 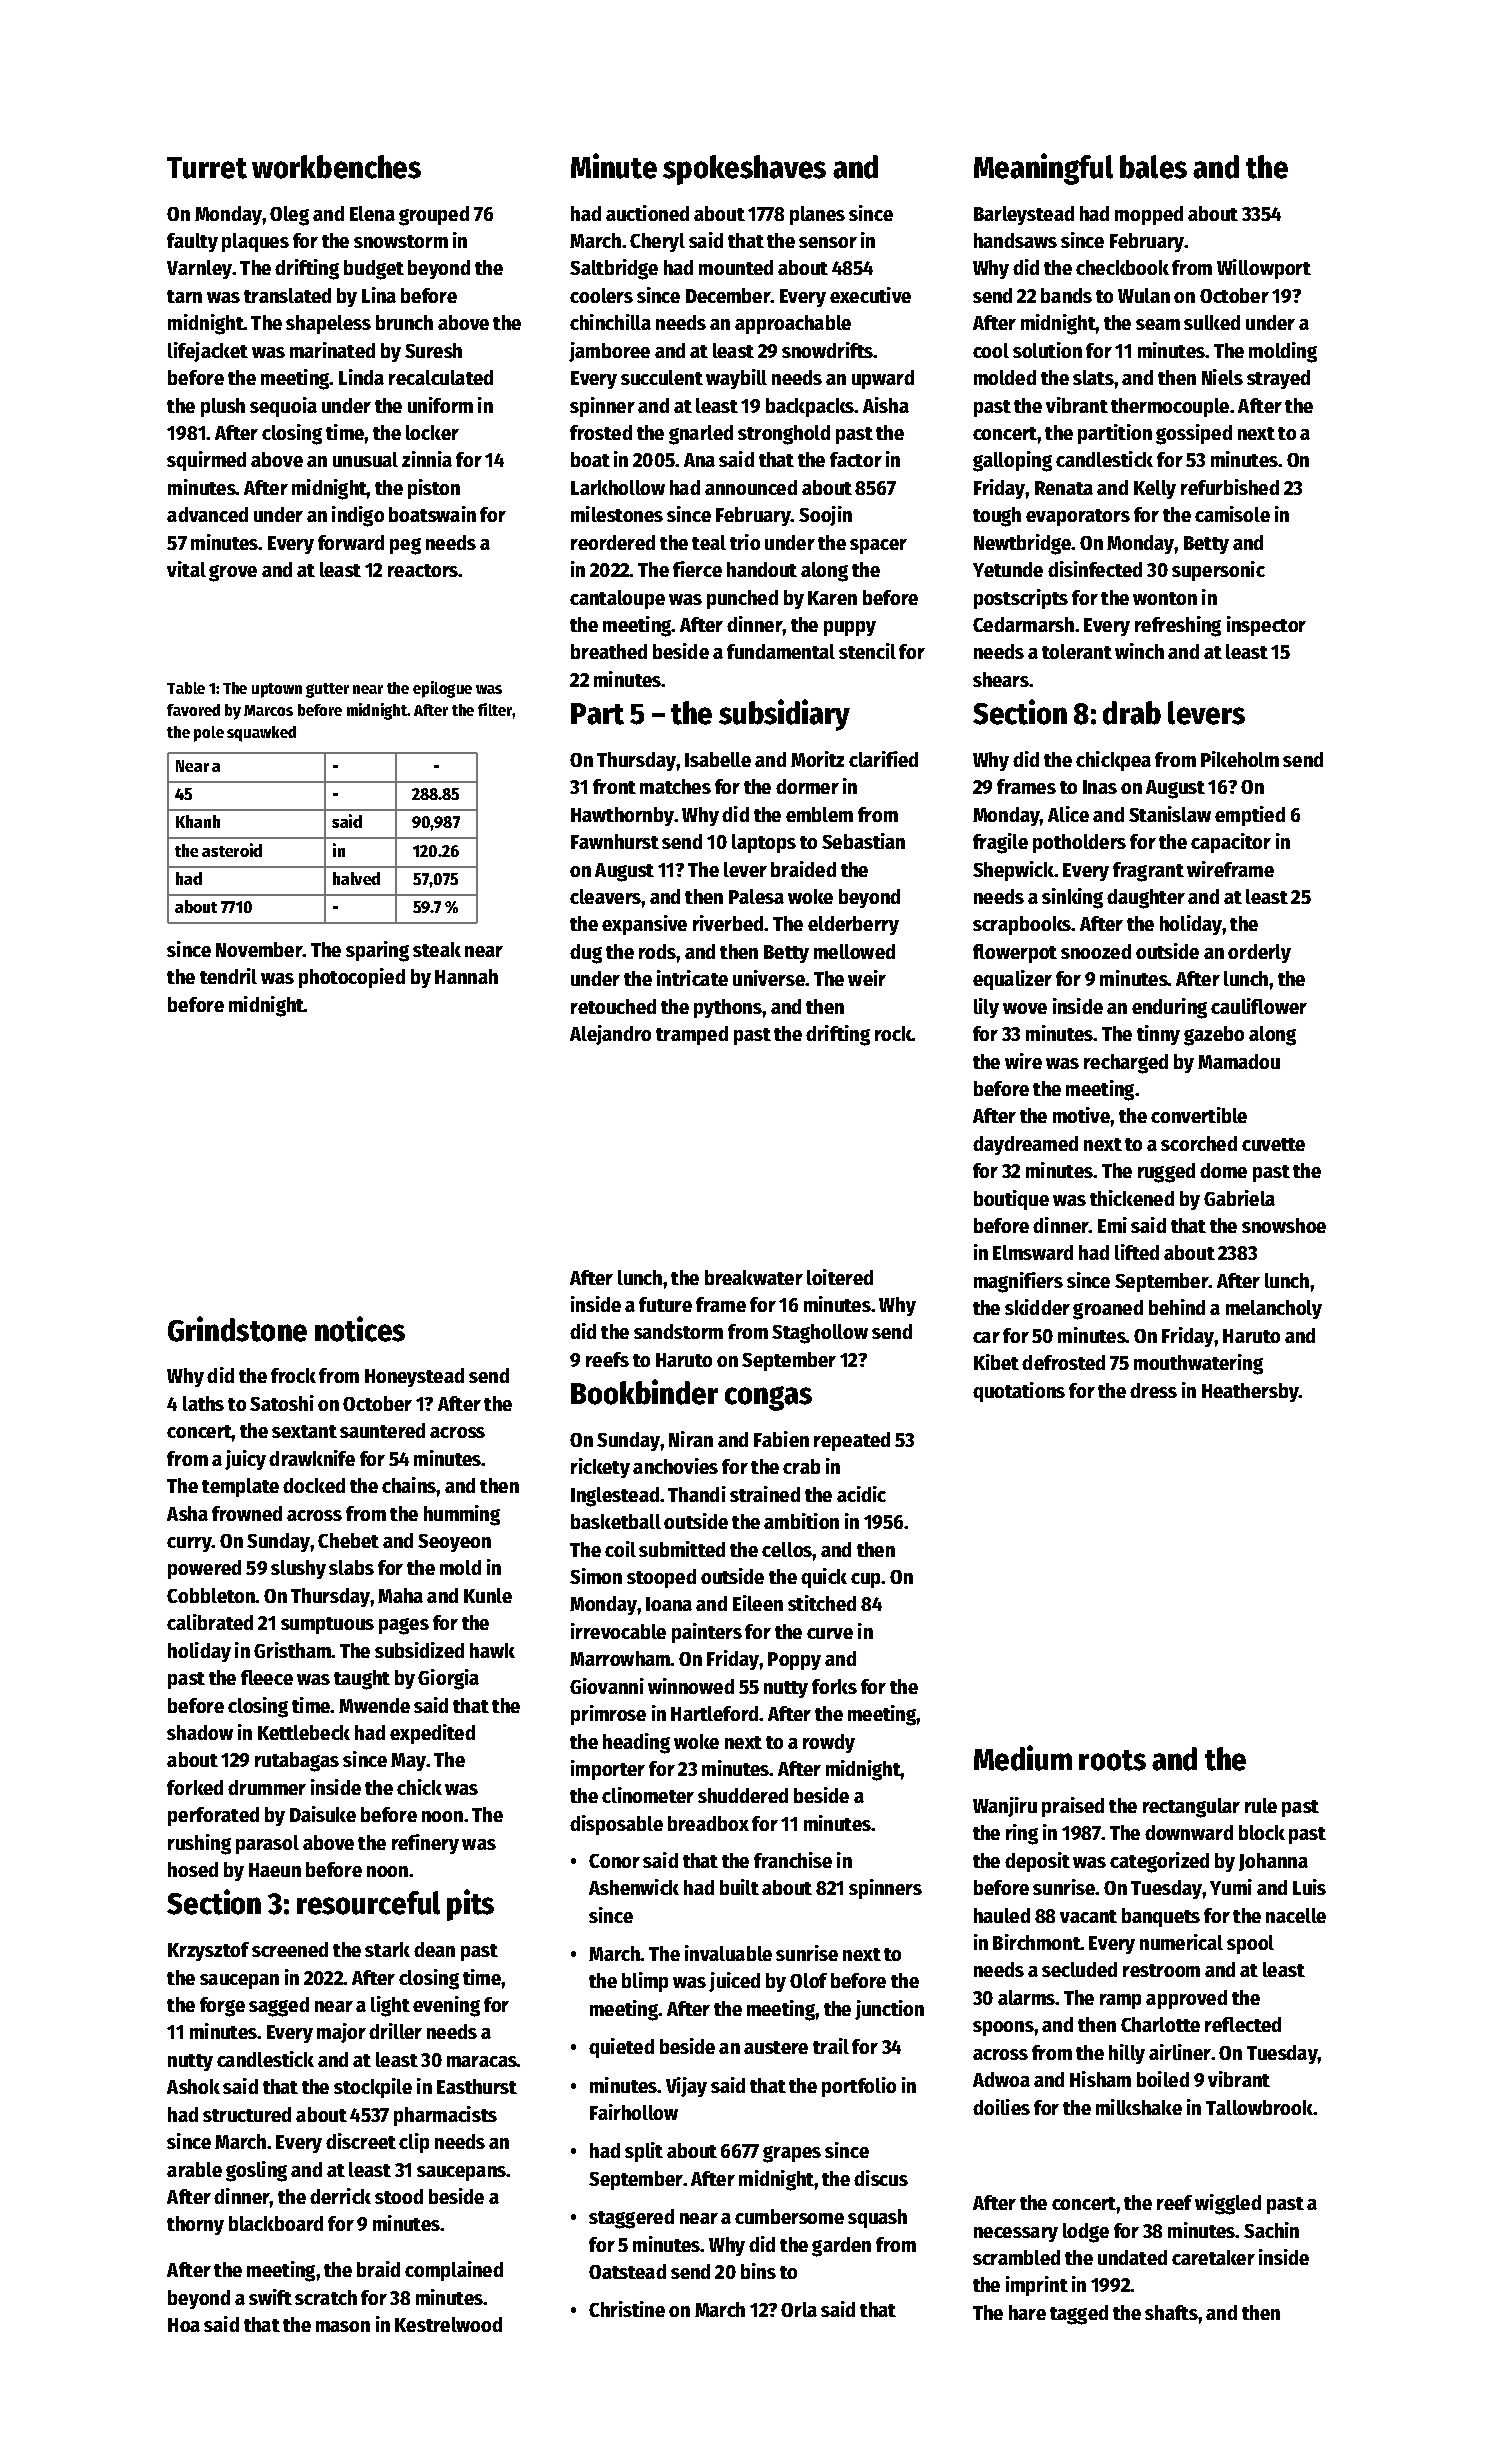 I want to click on Heathersby, so click(x=1250, y=1392).
